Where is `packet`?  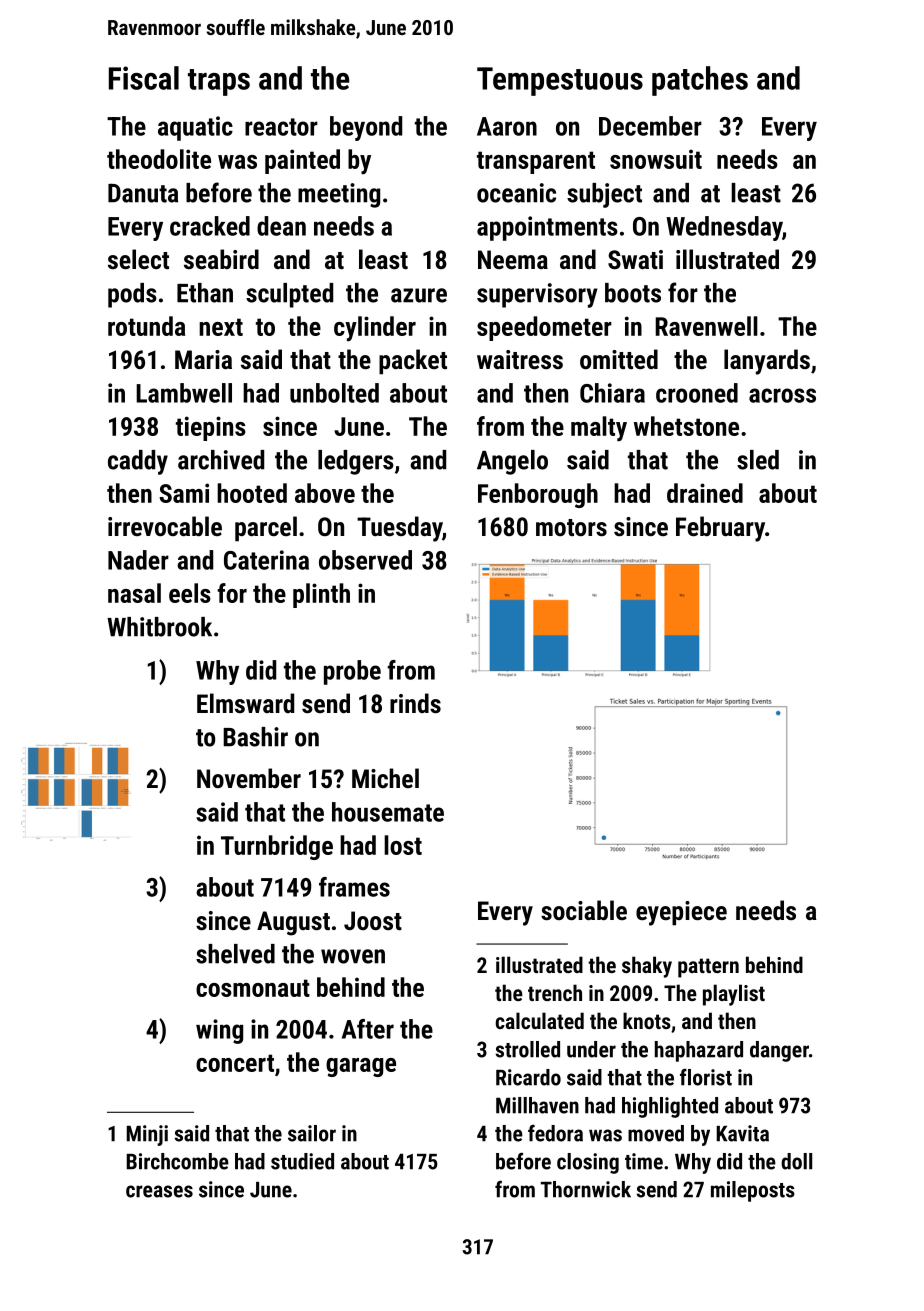
packet is located at coordinates (413, 362).
